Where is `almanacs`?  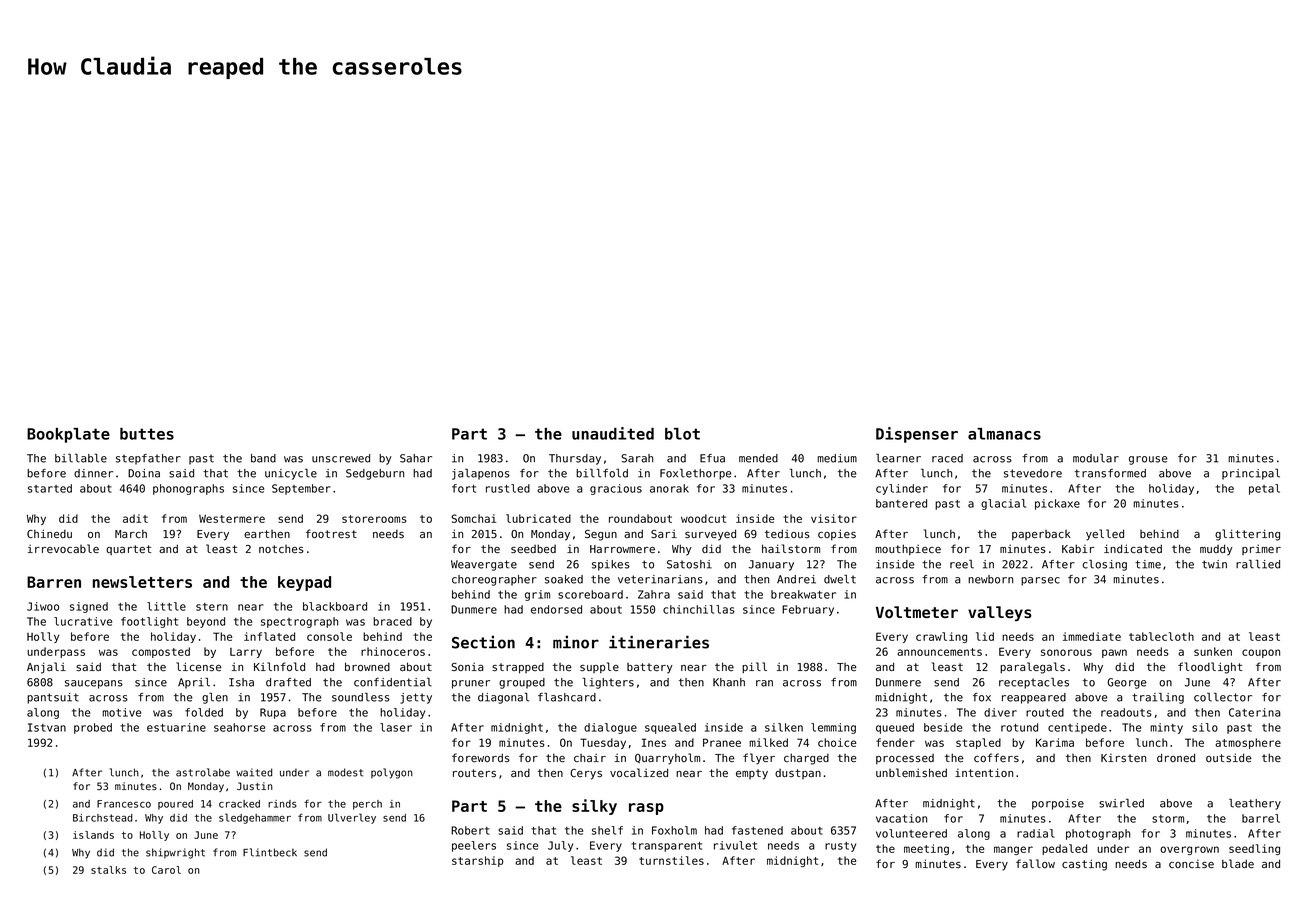
almanacs is located at coordinates (1004, 434).
